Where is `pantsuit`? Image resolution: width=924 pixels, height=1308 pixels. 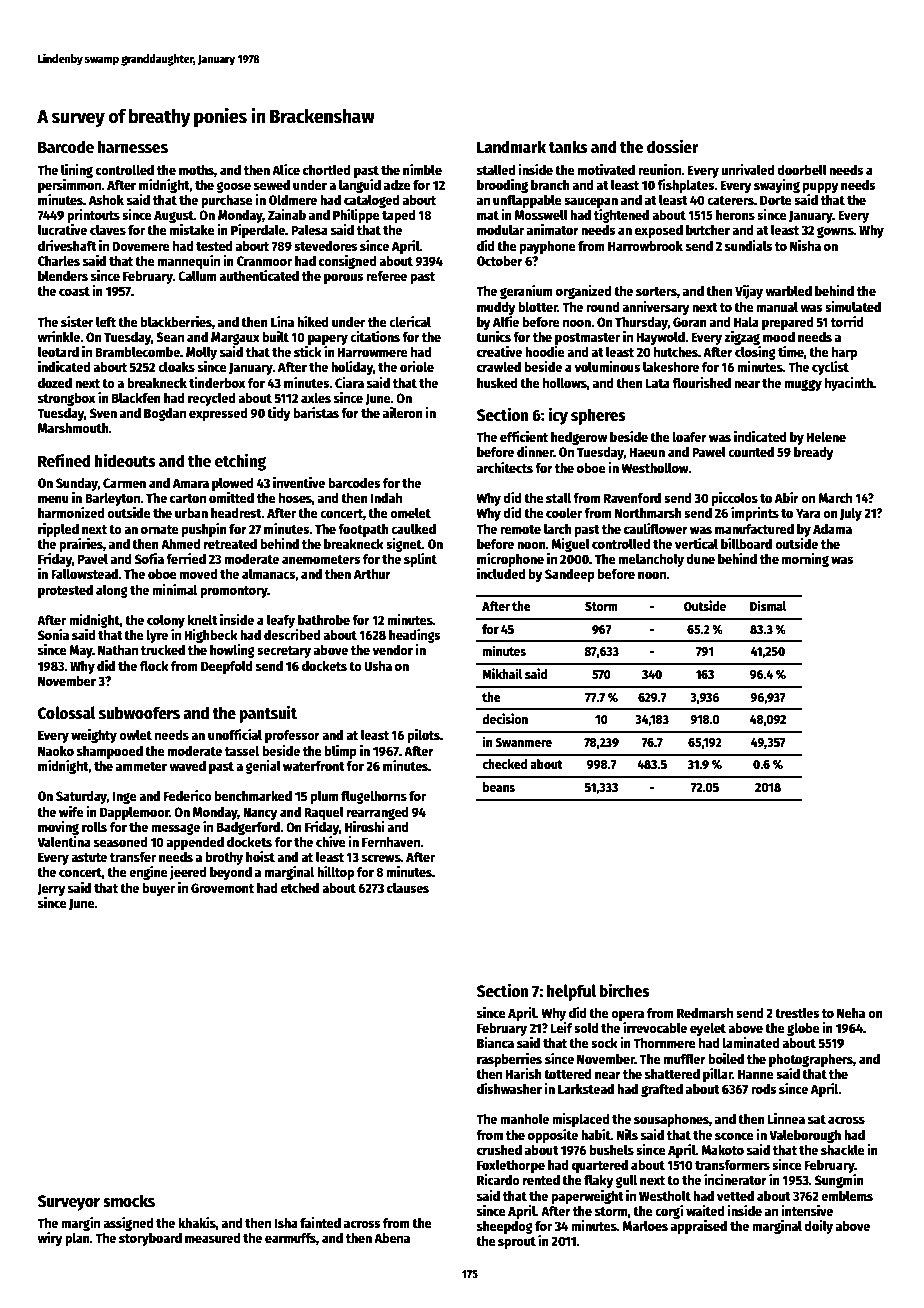
pantsuit is located at coordinates (268, 714).
